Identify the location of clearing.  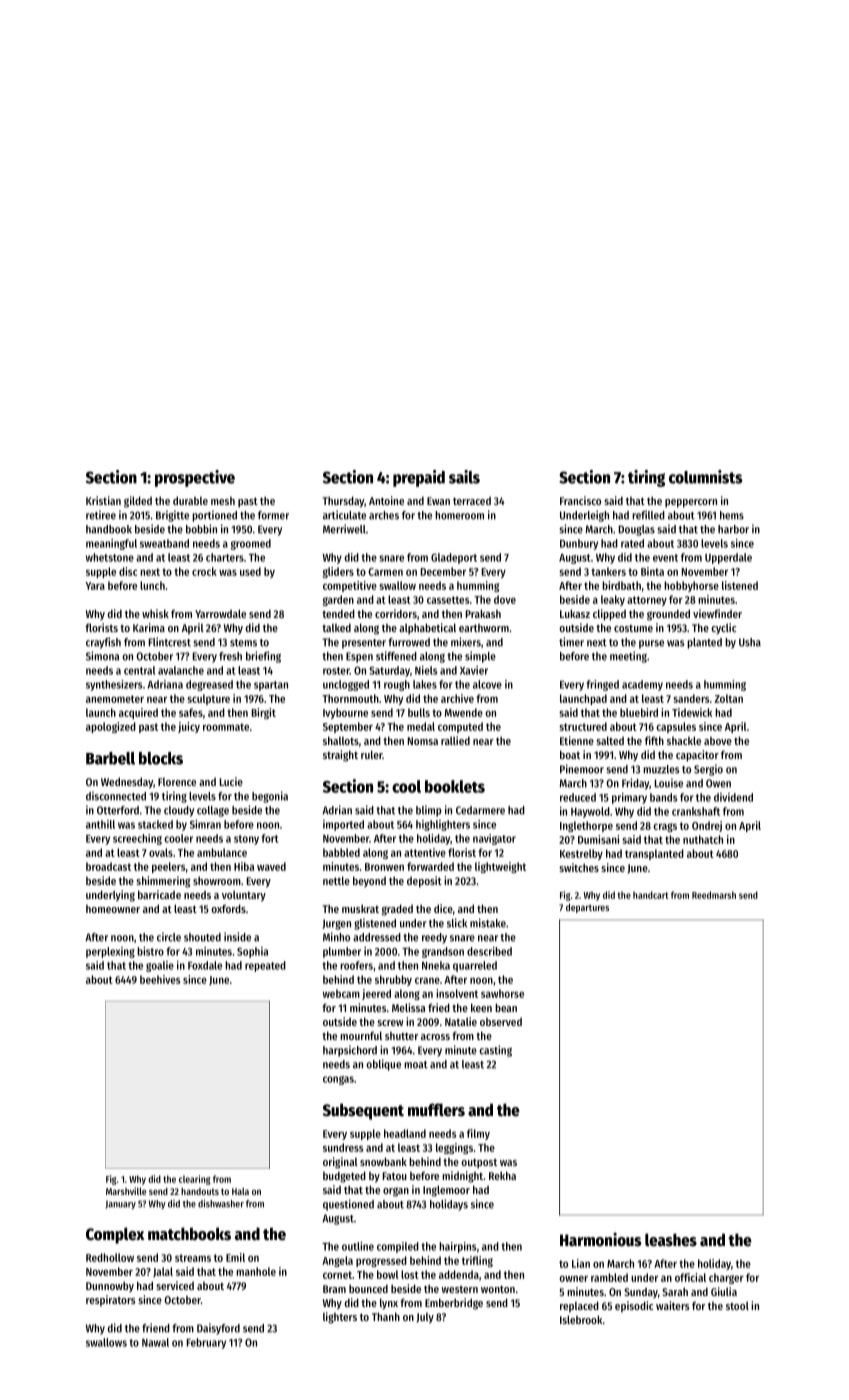
(195, 1180).
